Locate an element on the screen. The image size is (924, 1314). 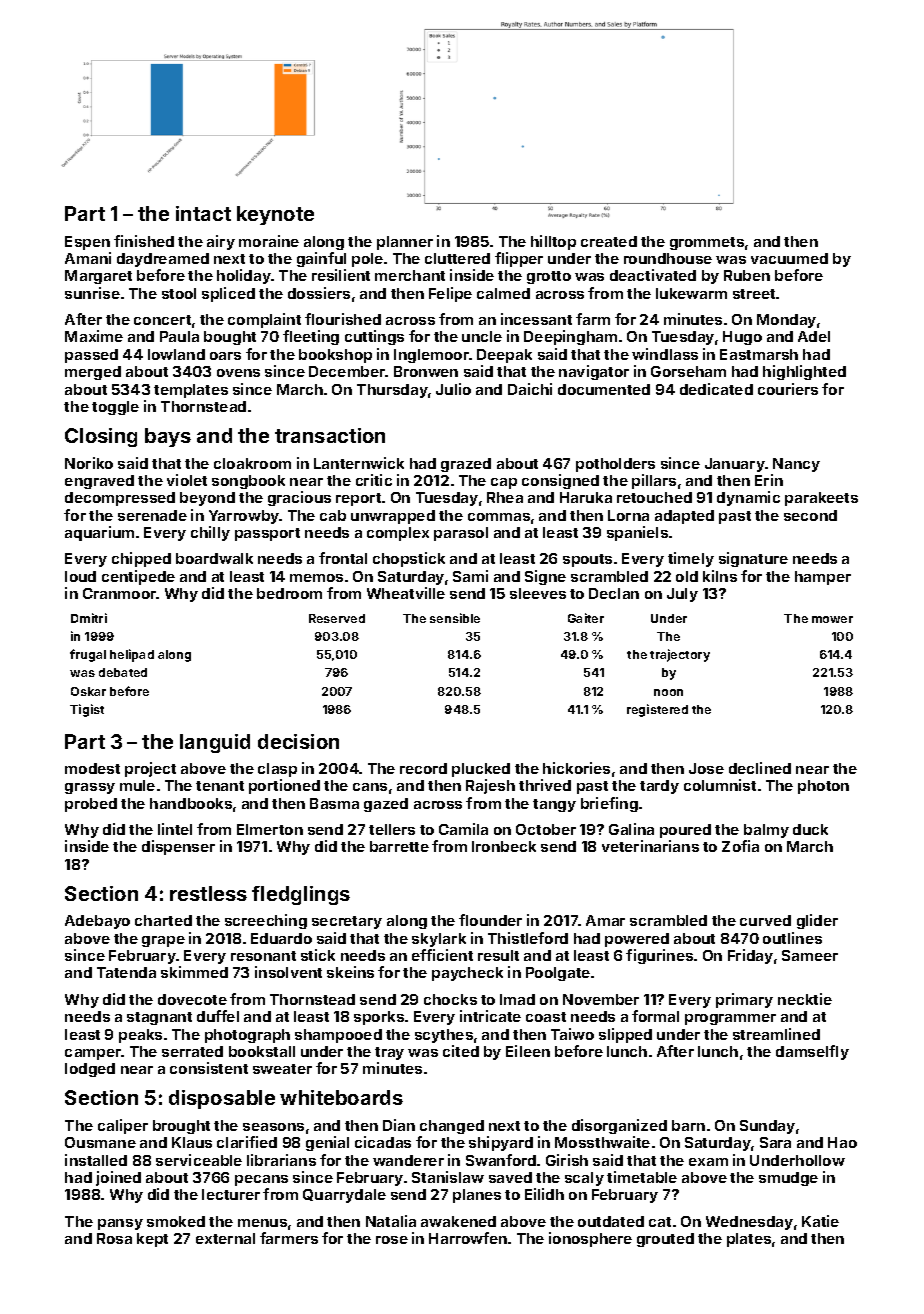
rose is located at coordinates (392, 1240).
